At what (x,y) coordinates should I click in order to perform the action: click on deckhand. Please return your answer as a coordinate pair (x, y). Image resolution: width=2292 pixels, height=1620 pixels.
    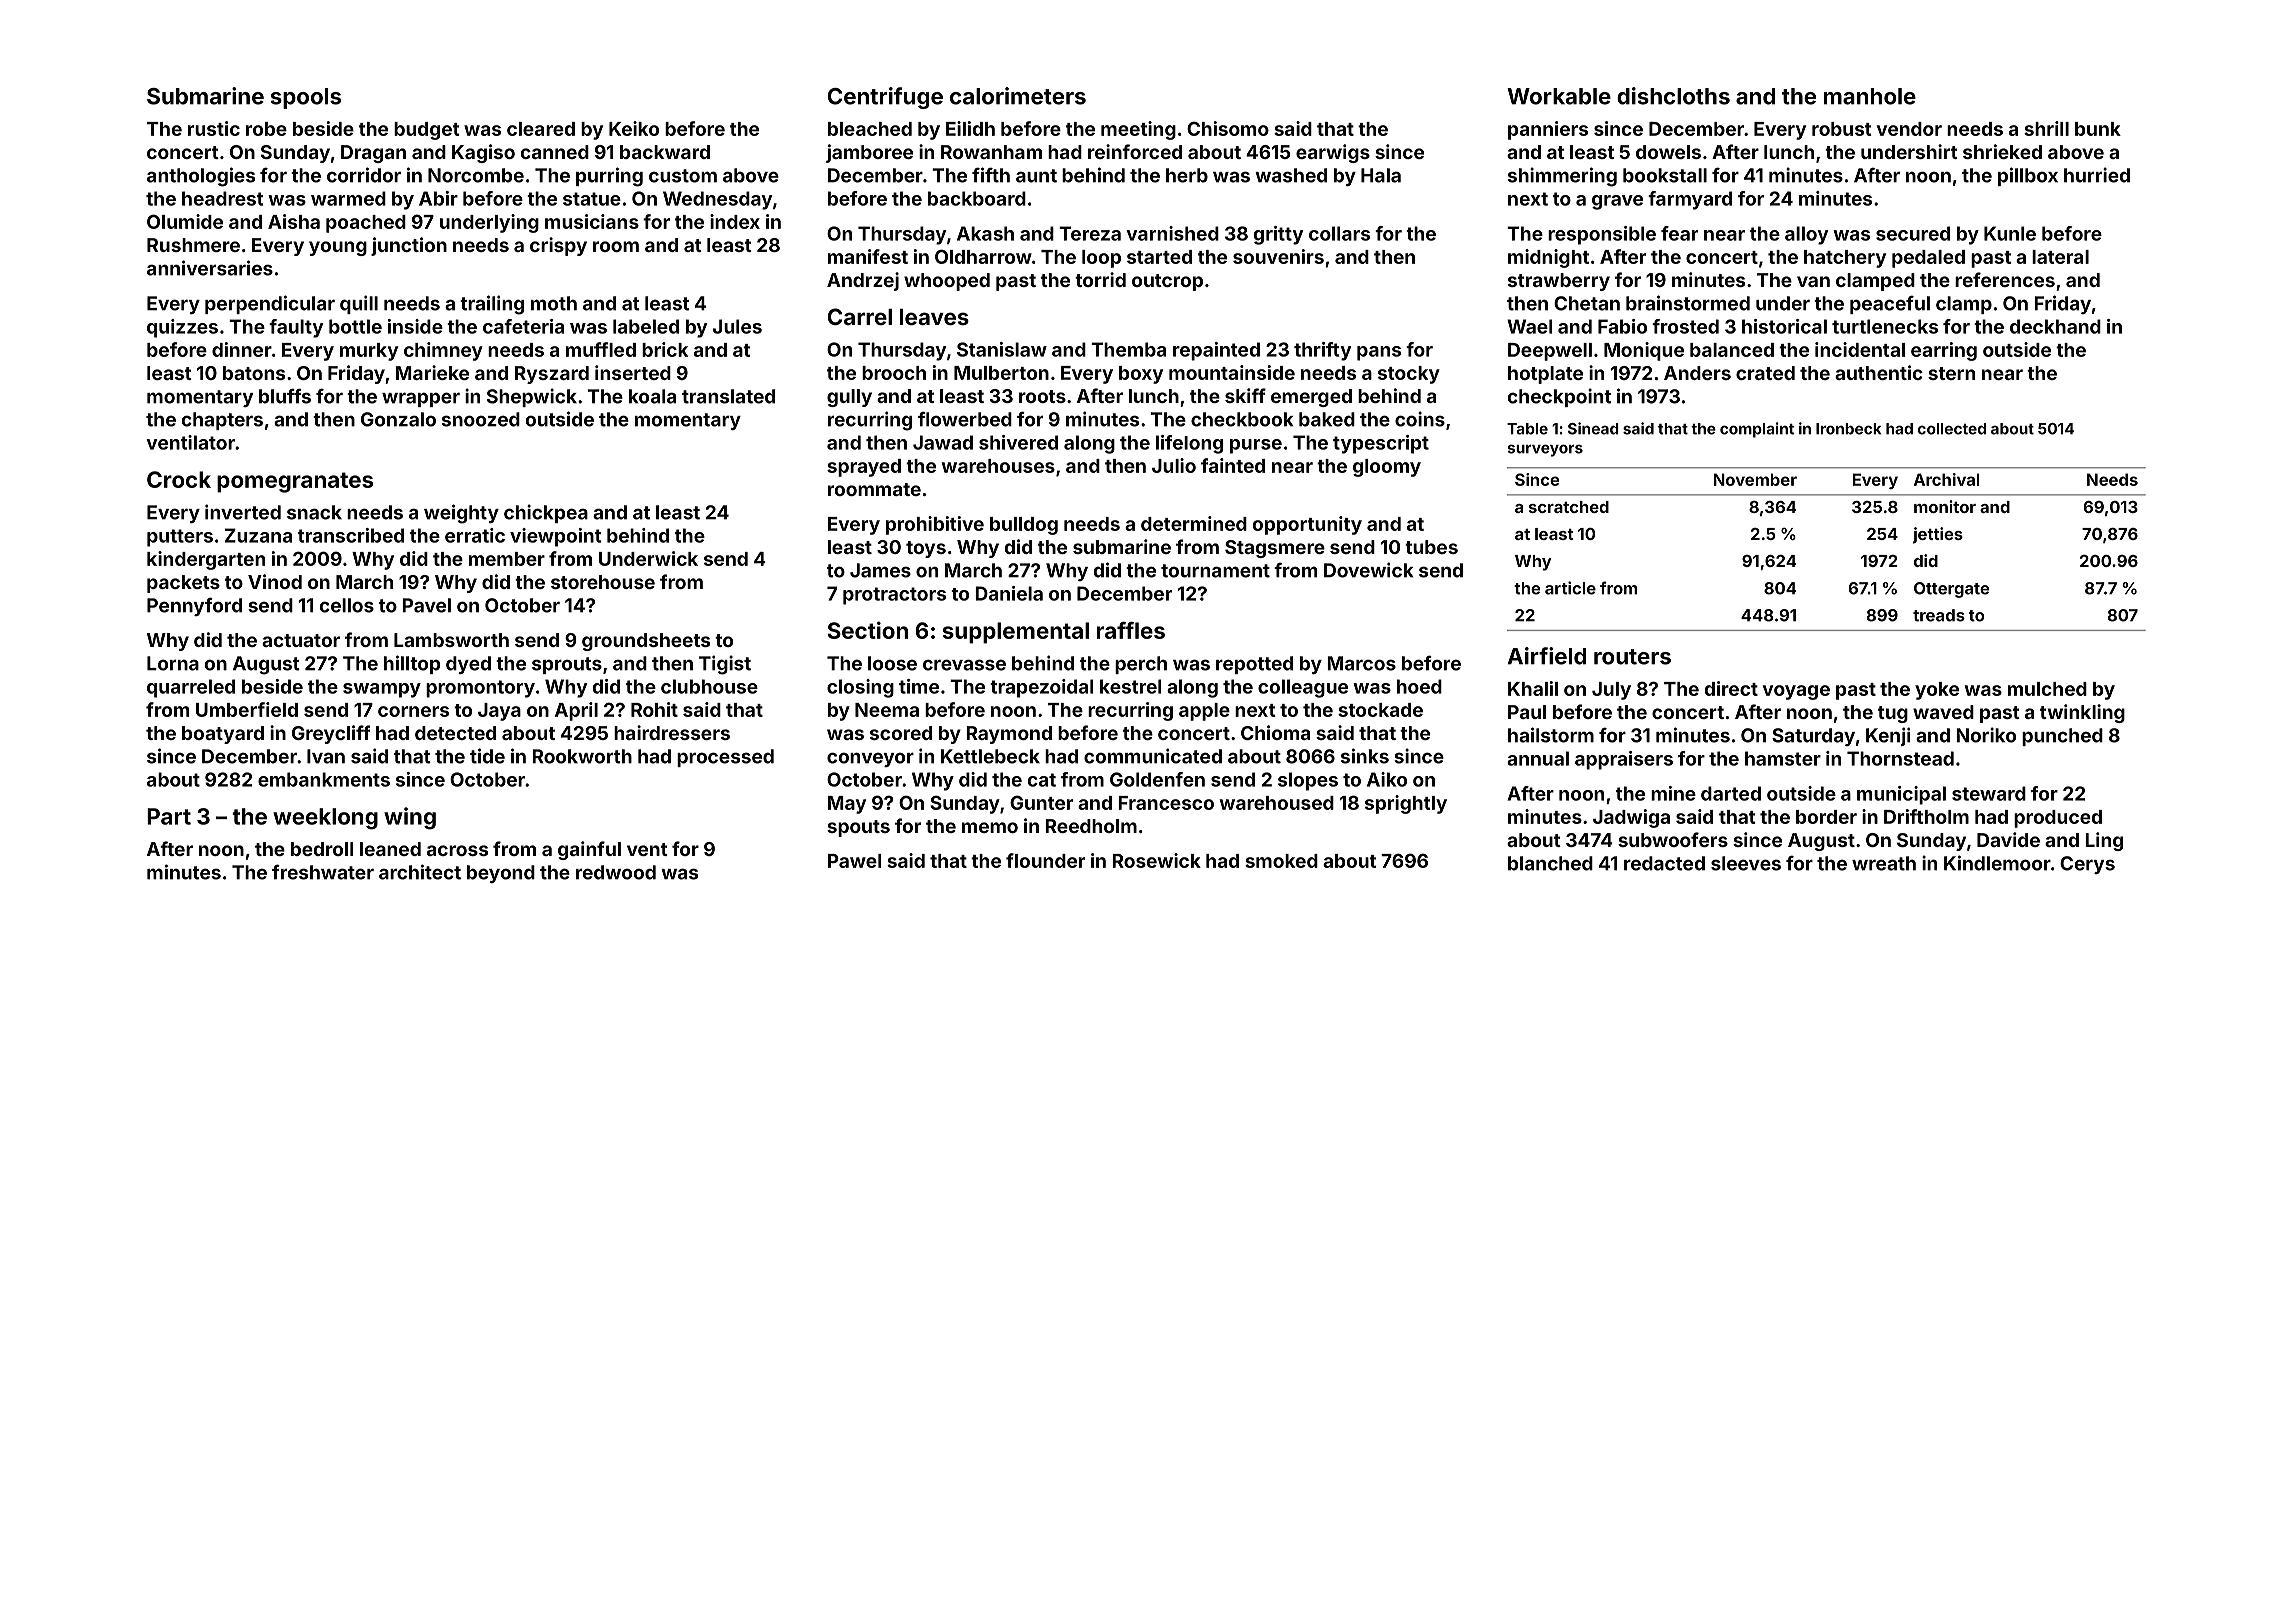
    Looking at the image, I should click on (2055, 326).
